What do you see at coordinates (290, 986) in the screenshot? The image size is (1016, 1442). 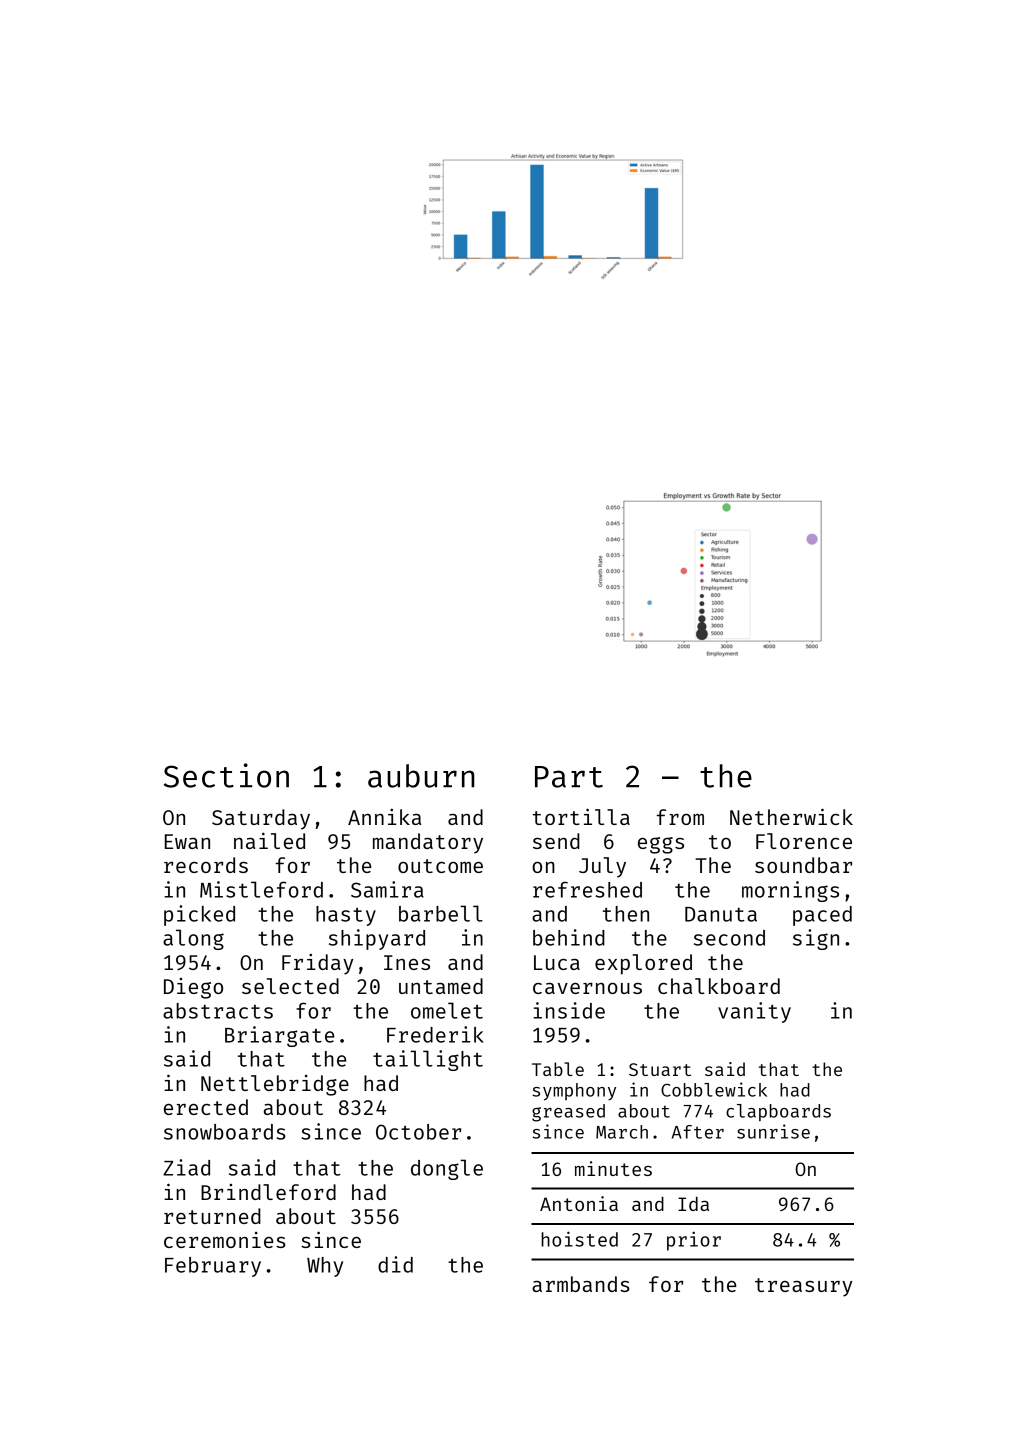 I see `selected` at bounding box center [290, 986].
